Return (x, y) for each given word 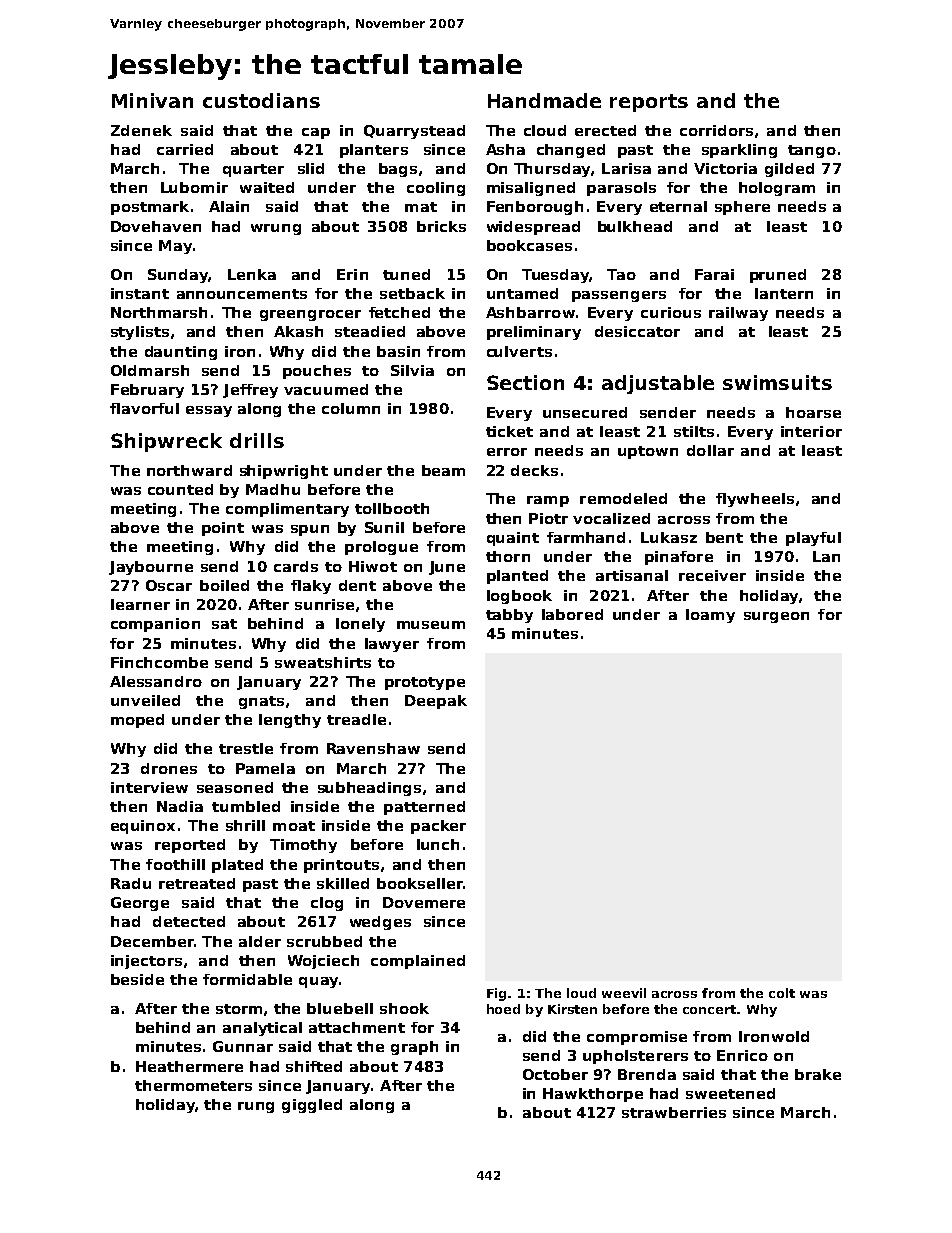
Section (525, 382)
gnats (261, 702)
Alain (229, 206)
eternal (678, 206)
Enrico (742, 1055)
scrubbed (324, 941)
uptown (648, 452)
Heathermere (189, 1066)
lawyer (392, 645)
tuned (406, 274)
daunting (181, 353)
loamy (710, 616)
